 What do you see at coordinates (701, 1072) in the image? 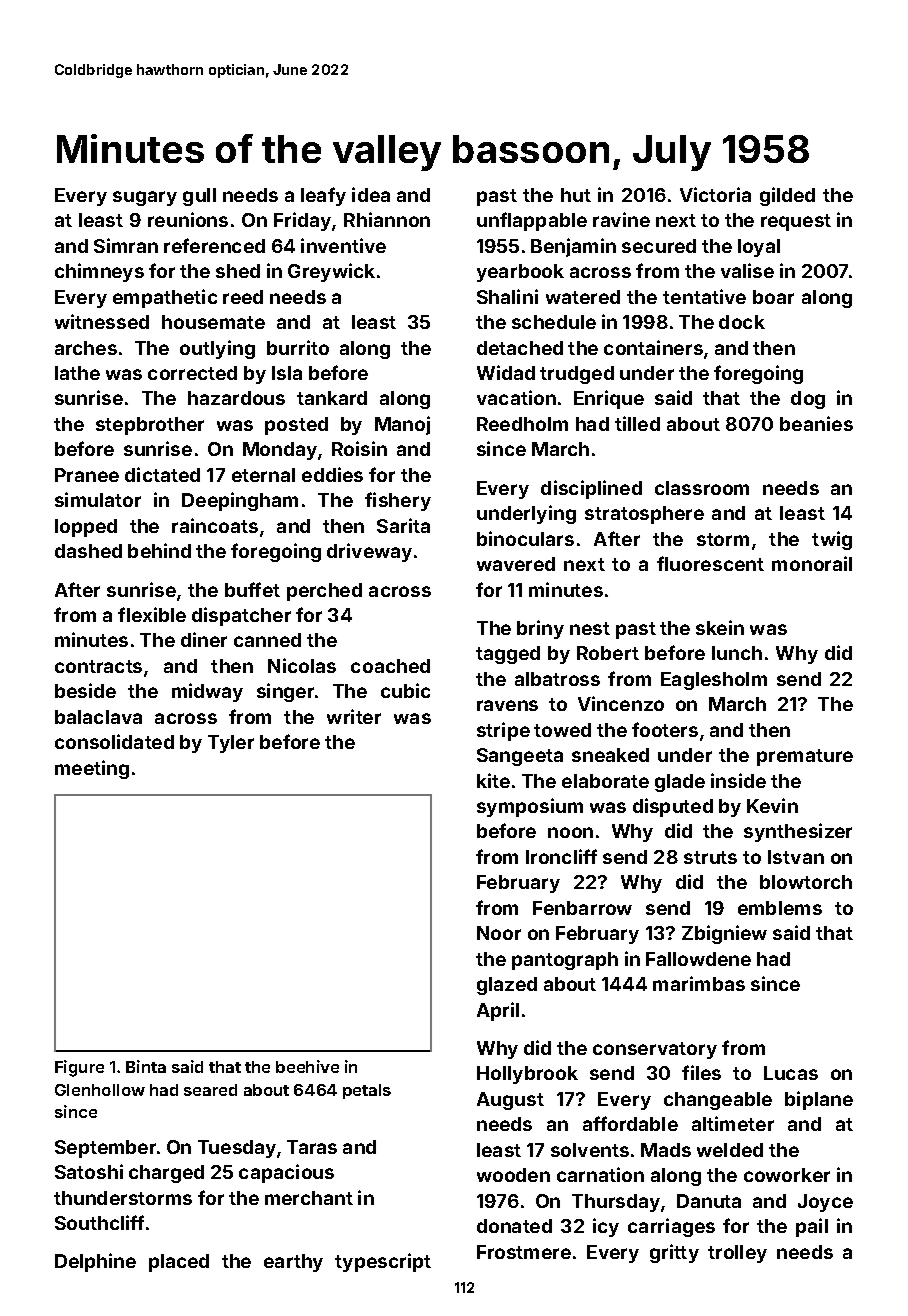
I see `files` at bounding box center [701, 1072].
